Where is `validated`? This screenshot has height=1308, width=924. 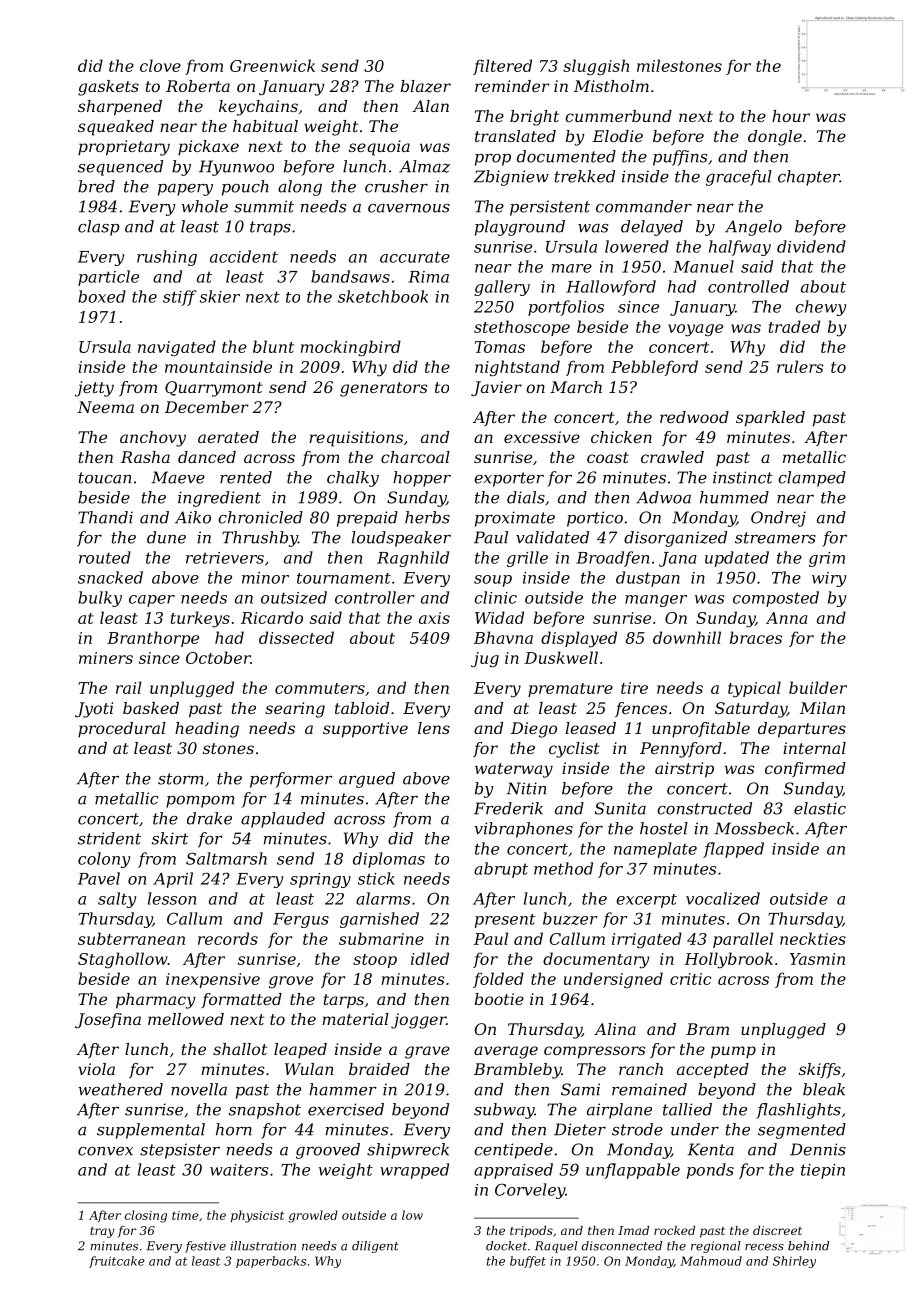 validated is located at coordinates (552, 537).
